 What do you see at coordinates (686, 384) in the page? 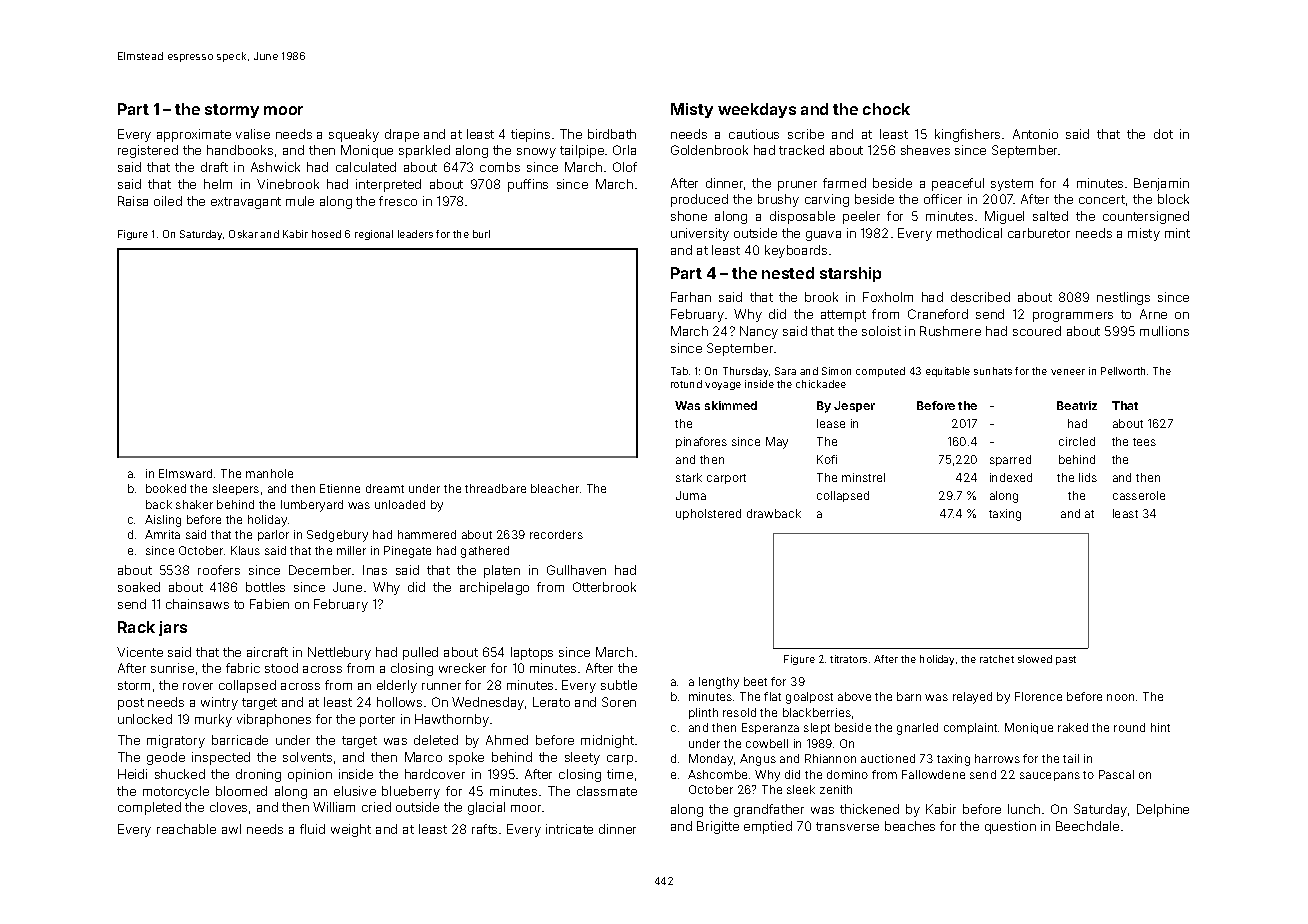
I see `rotund` at bounding box center [686, 384].
